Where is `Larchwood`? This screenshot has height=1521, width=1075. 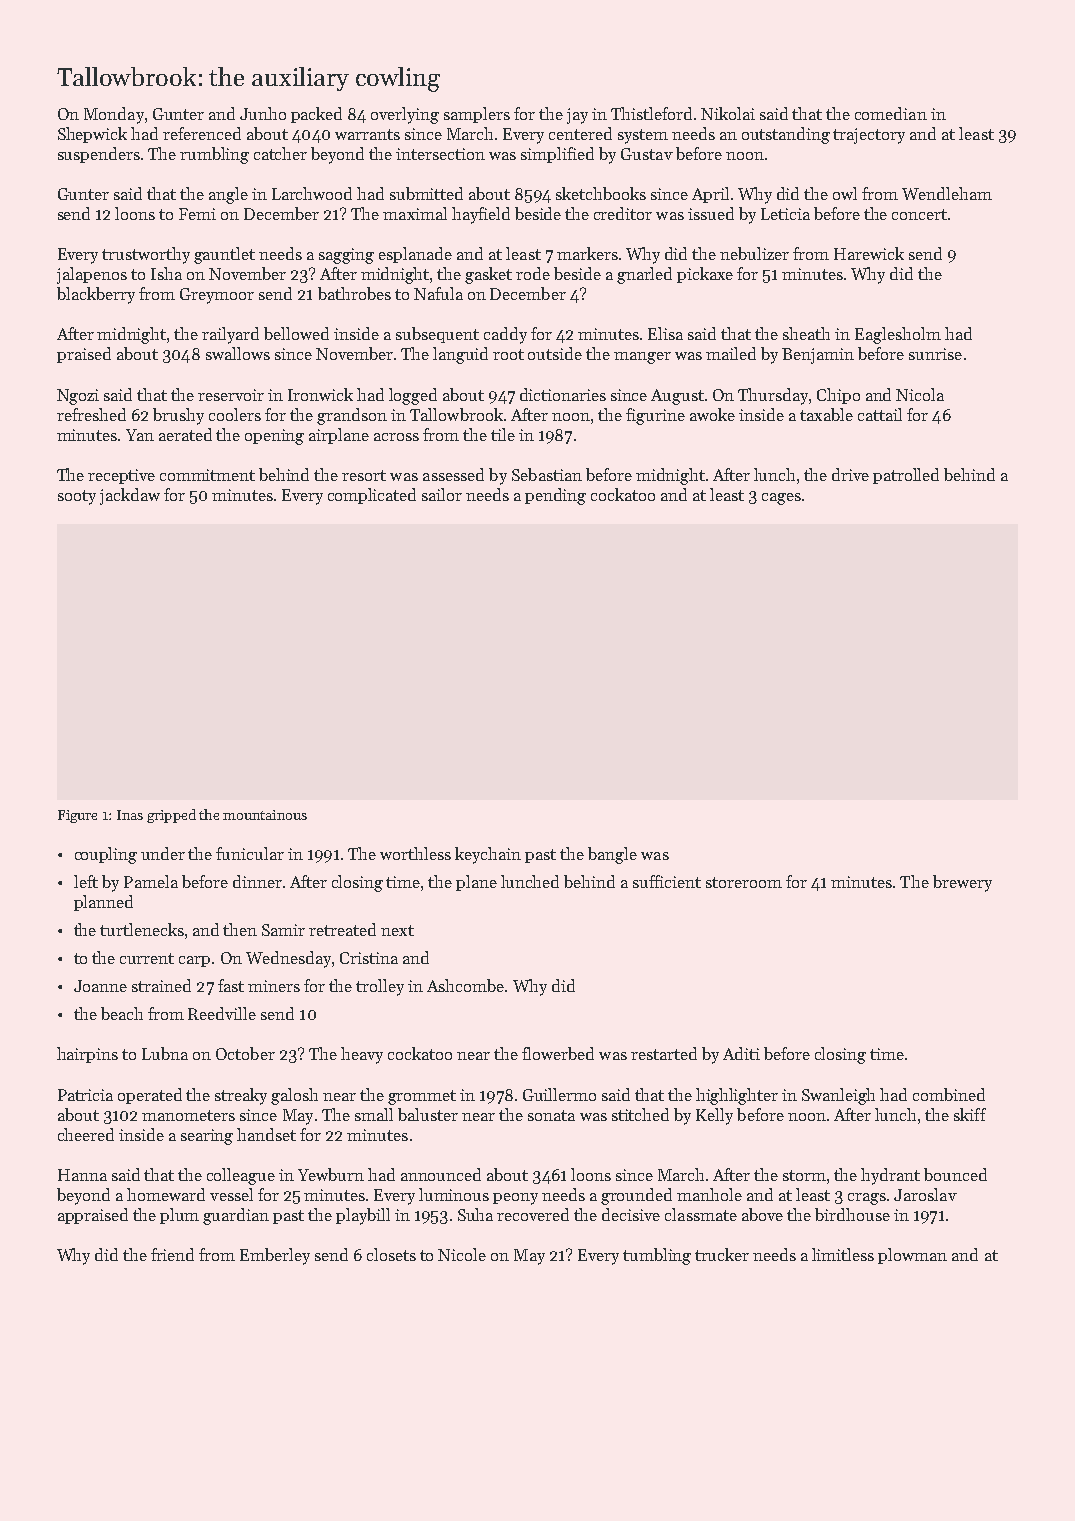 Larchwood is located at coordinates (312, 193).
